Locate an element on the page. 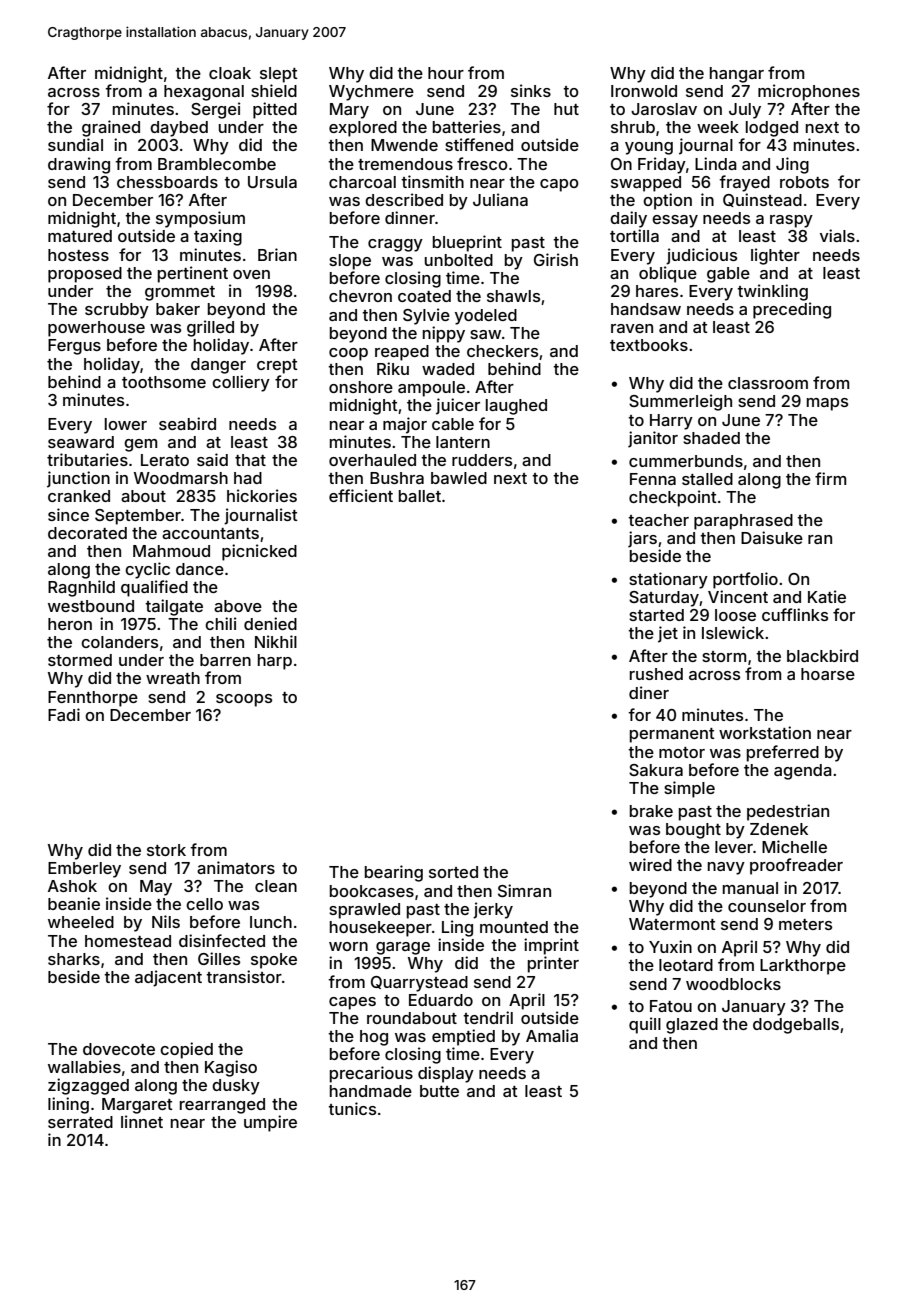 The width and height of the image is (908, 1316). Simran is located at coordinates (524, 890).
